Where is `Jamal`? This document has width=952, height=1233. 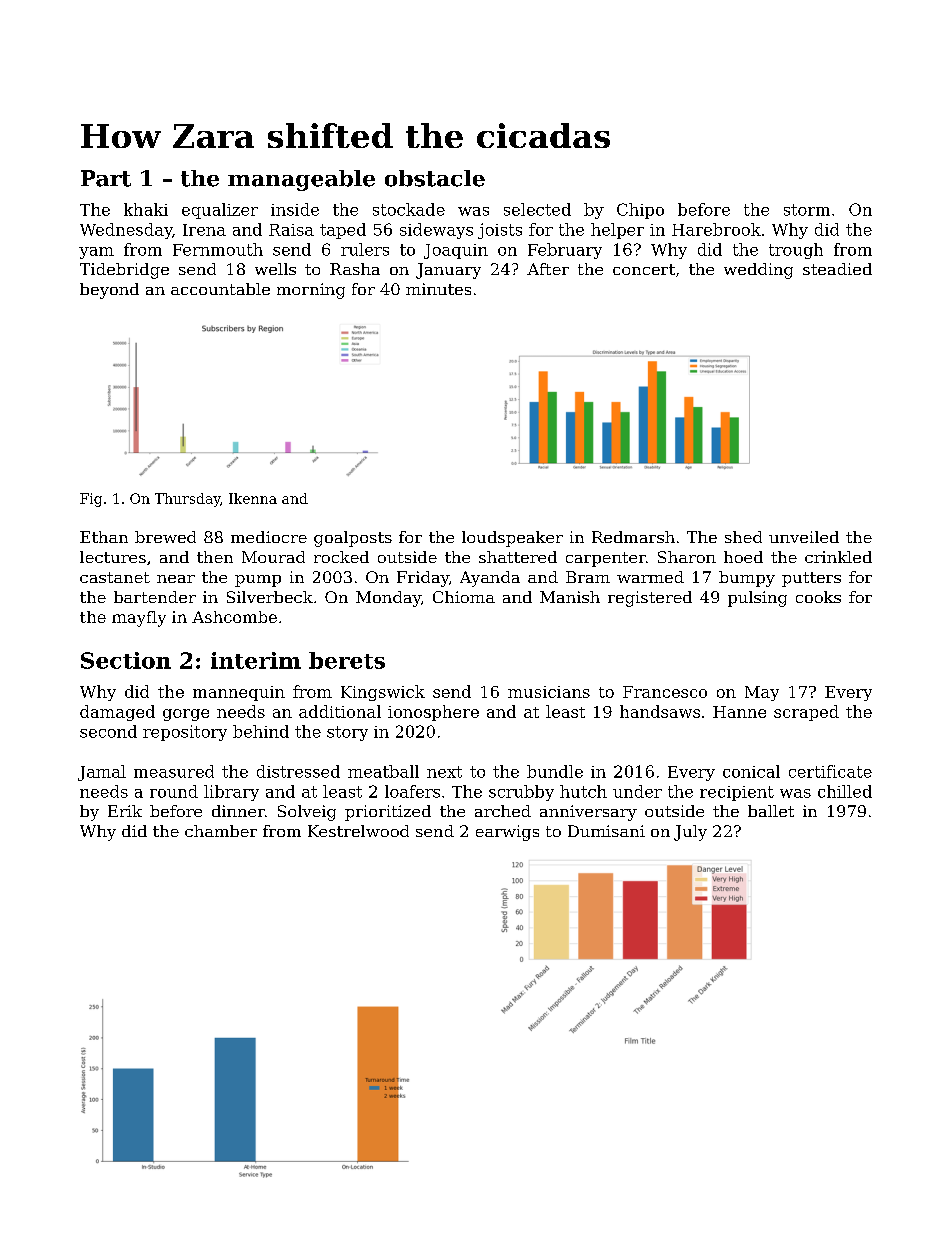
Jamal is located at coordinates (102, 773).
